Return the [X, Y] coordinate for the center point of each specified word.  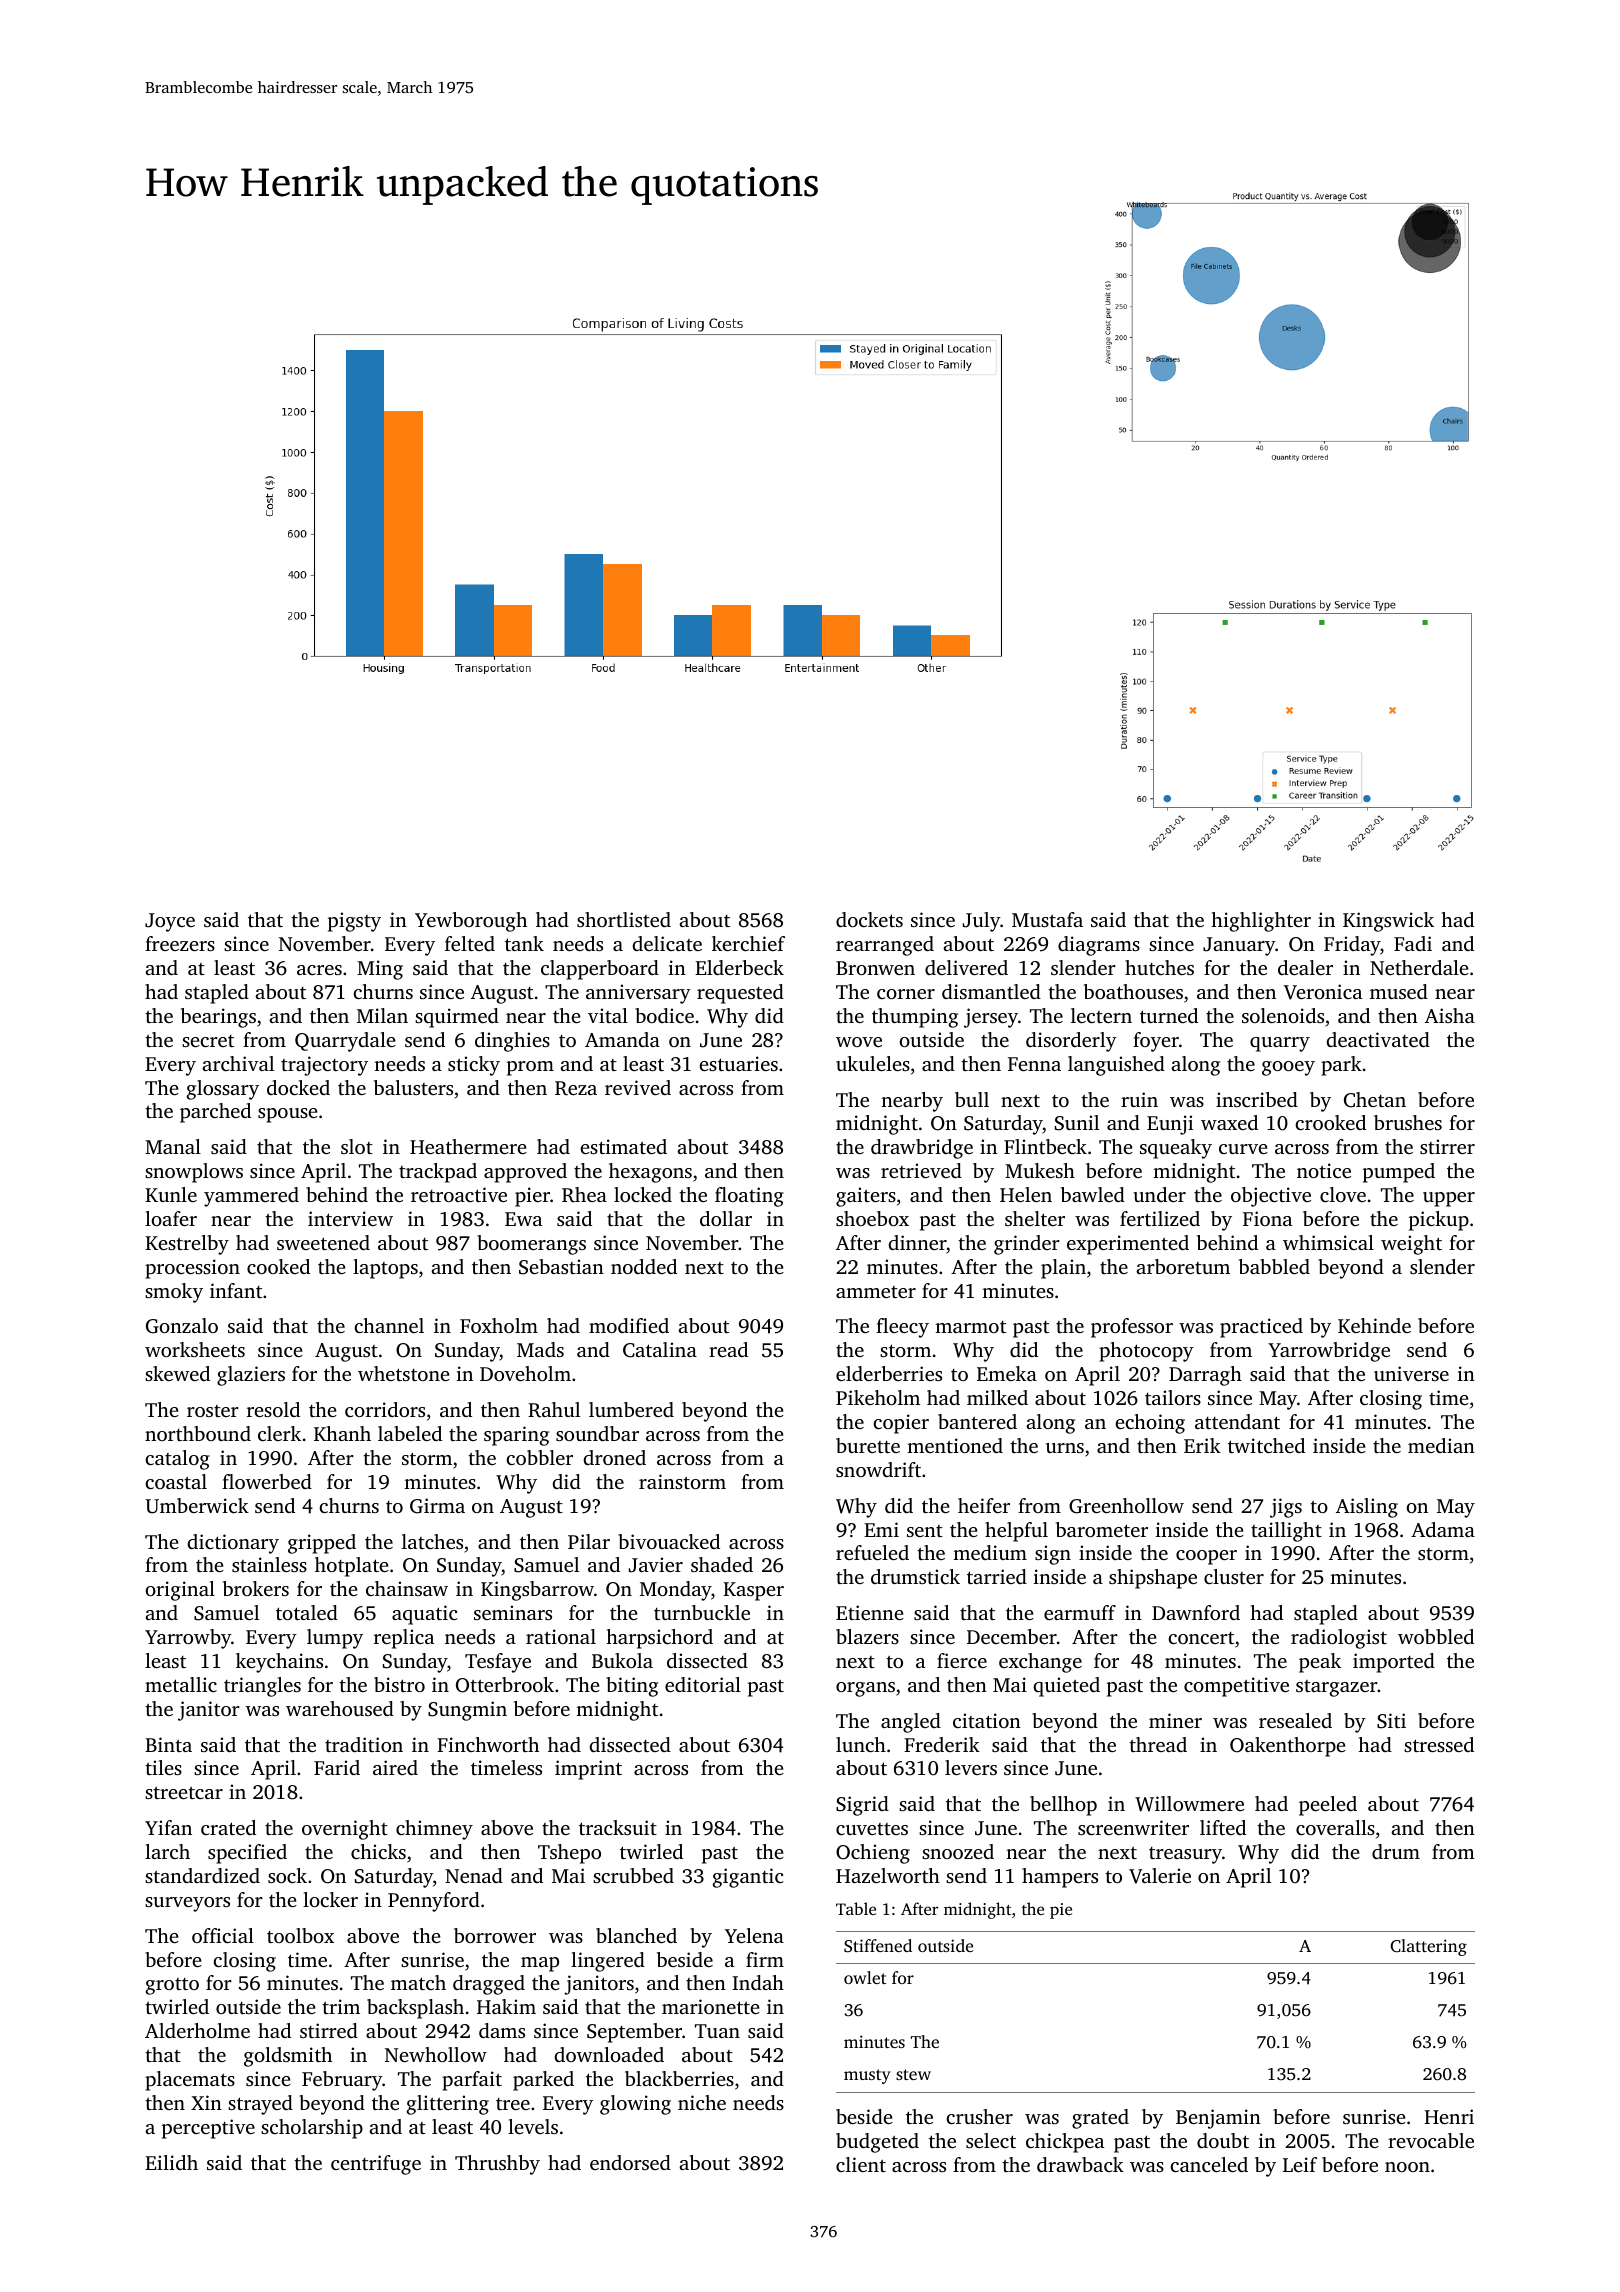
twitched [1266, 1445]
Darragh [1205, 1376]
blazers [867, 1636]
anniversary [638, 994]
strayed [260, 2105]
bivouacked [669, 1541]
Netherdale [1419, 967]
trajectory [324, 1066]
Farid [337, 1767]
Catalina [660, 1350]
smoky [174, 1293]
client [861, 2164]
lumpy [335, 1639]
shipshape [1153, 1579]
